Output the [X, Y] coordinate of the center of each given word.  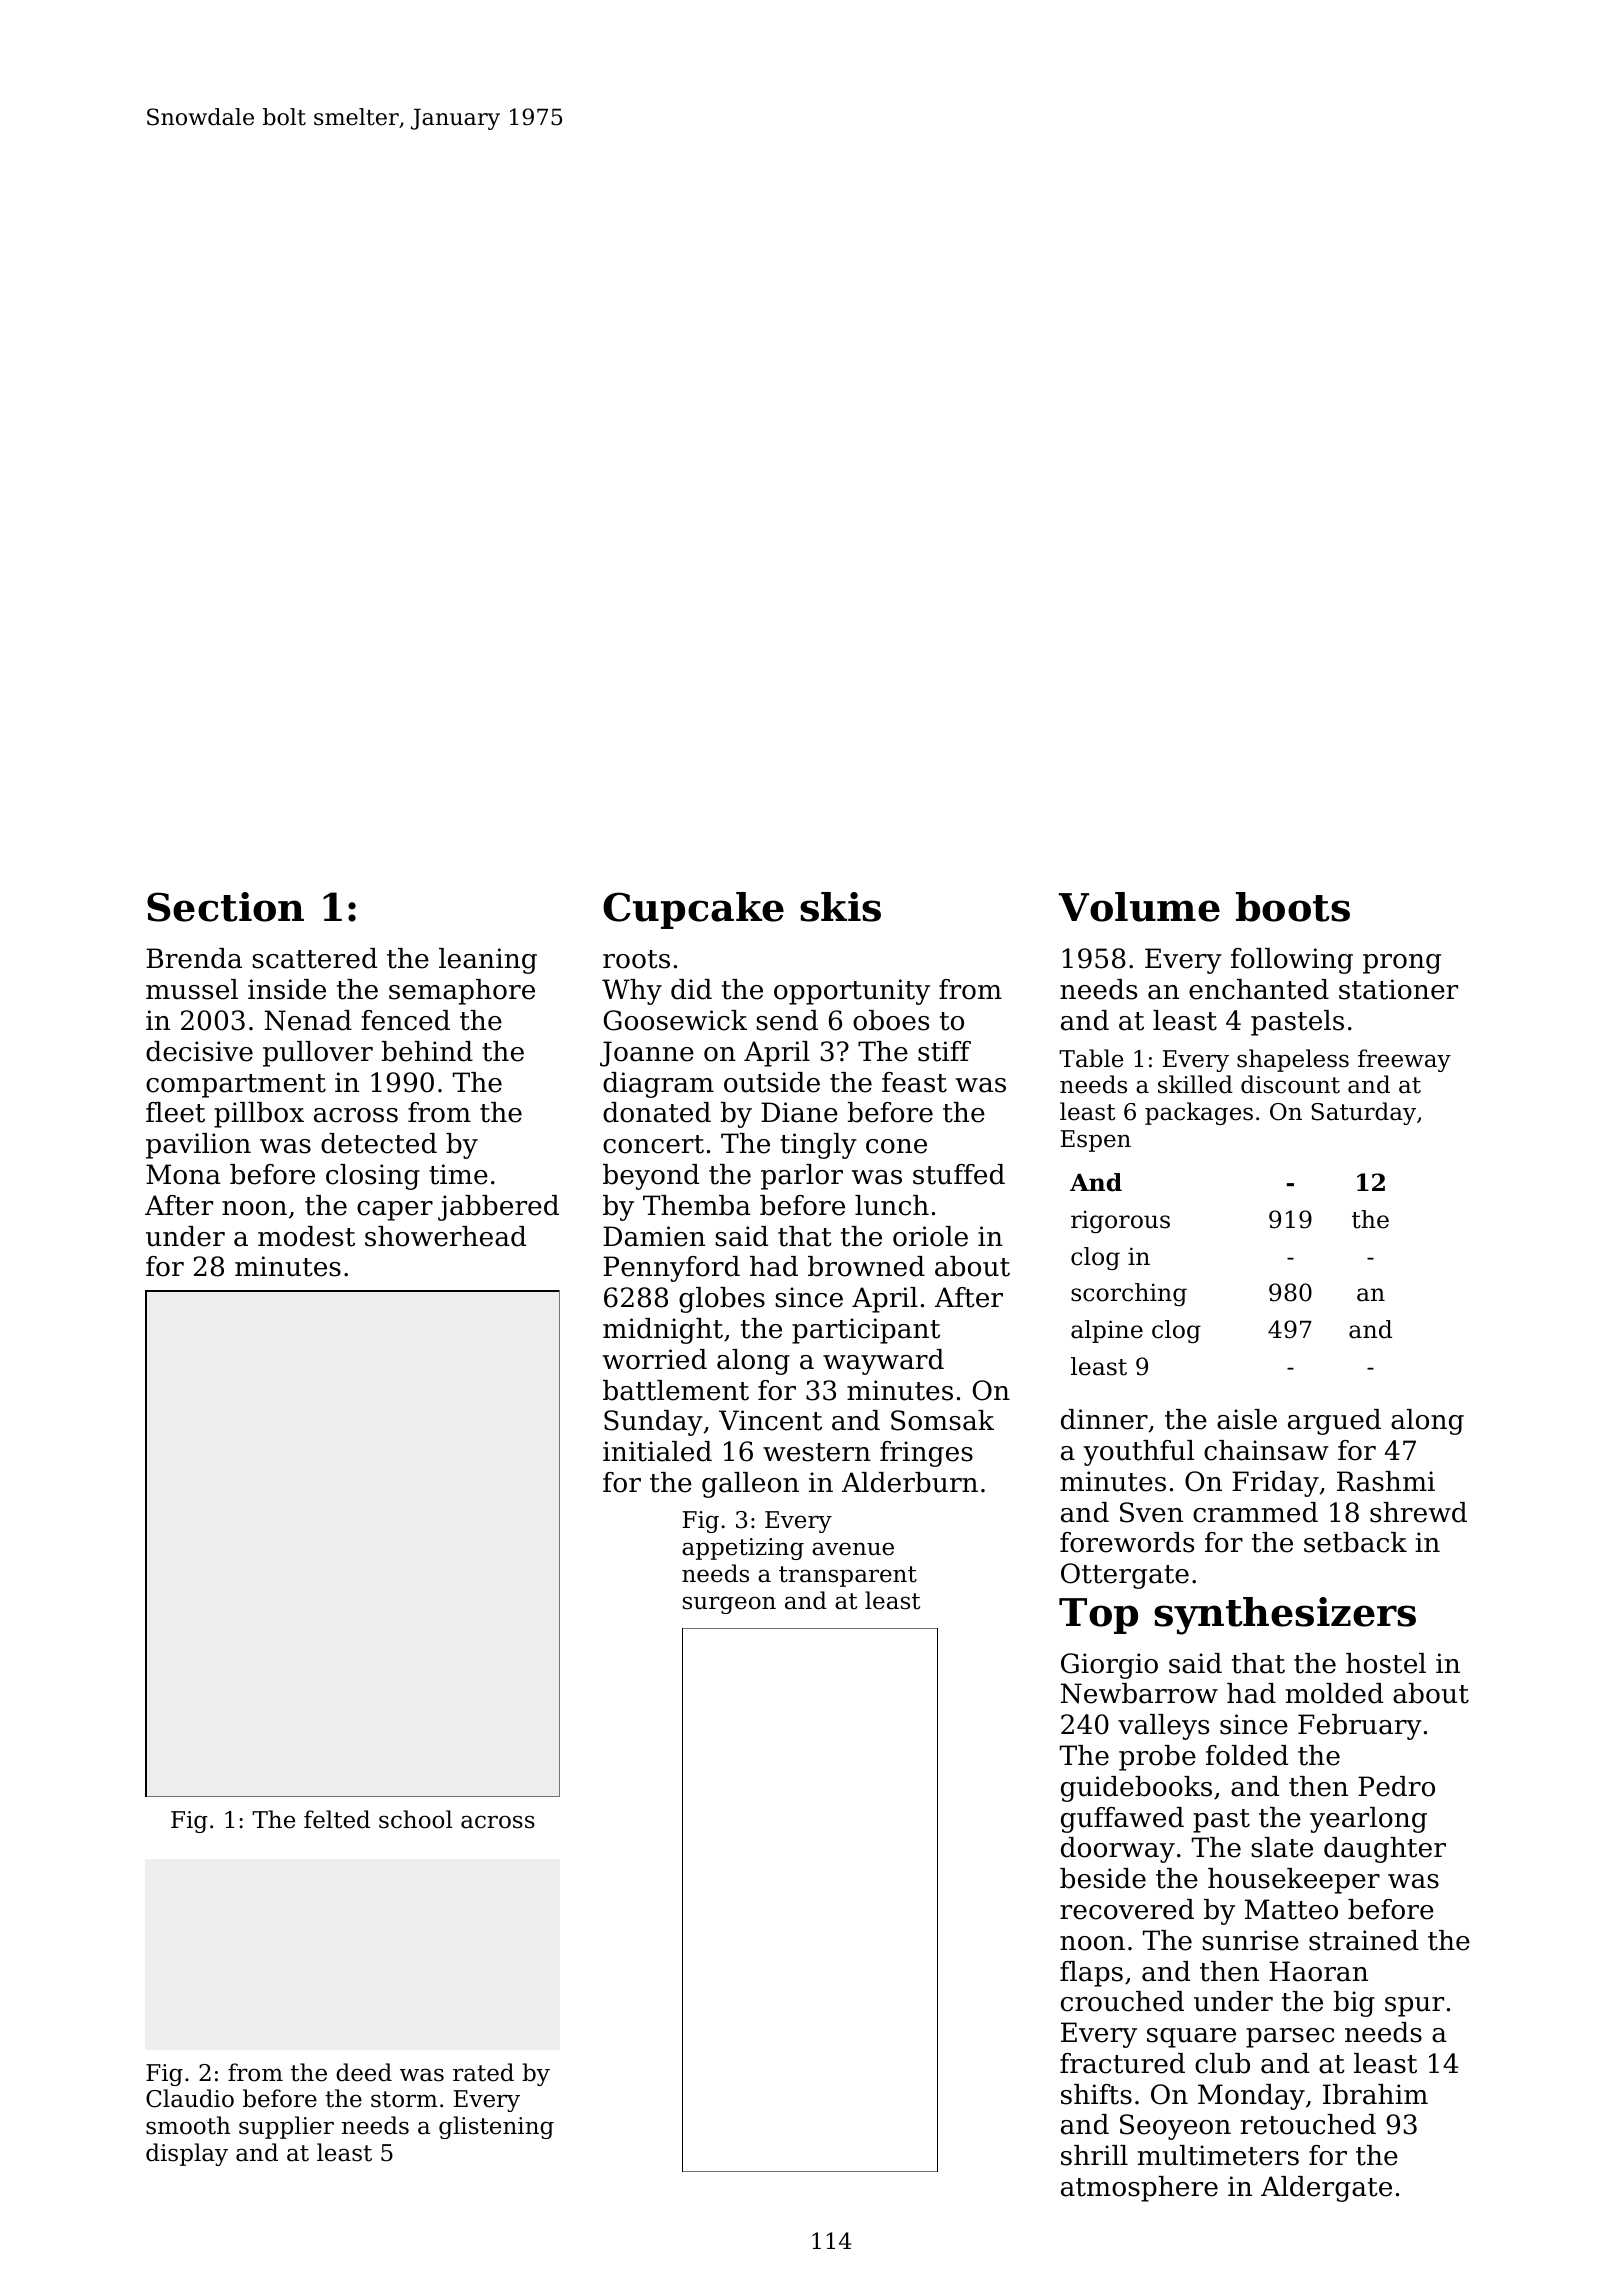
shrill [1094, 2155]
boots [1293, 907]
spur [1414, 2007]
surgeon [729, 1605]
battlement [676, 1390]
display [187, 2154]
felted [337, 1819]
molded [1334, 1693]
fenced [405, 1020]
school [415, 1819]
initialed [657, 1451]
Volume [1139, 907]
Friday [1275, 1484]
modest [306, 1236]
